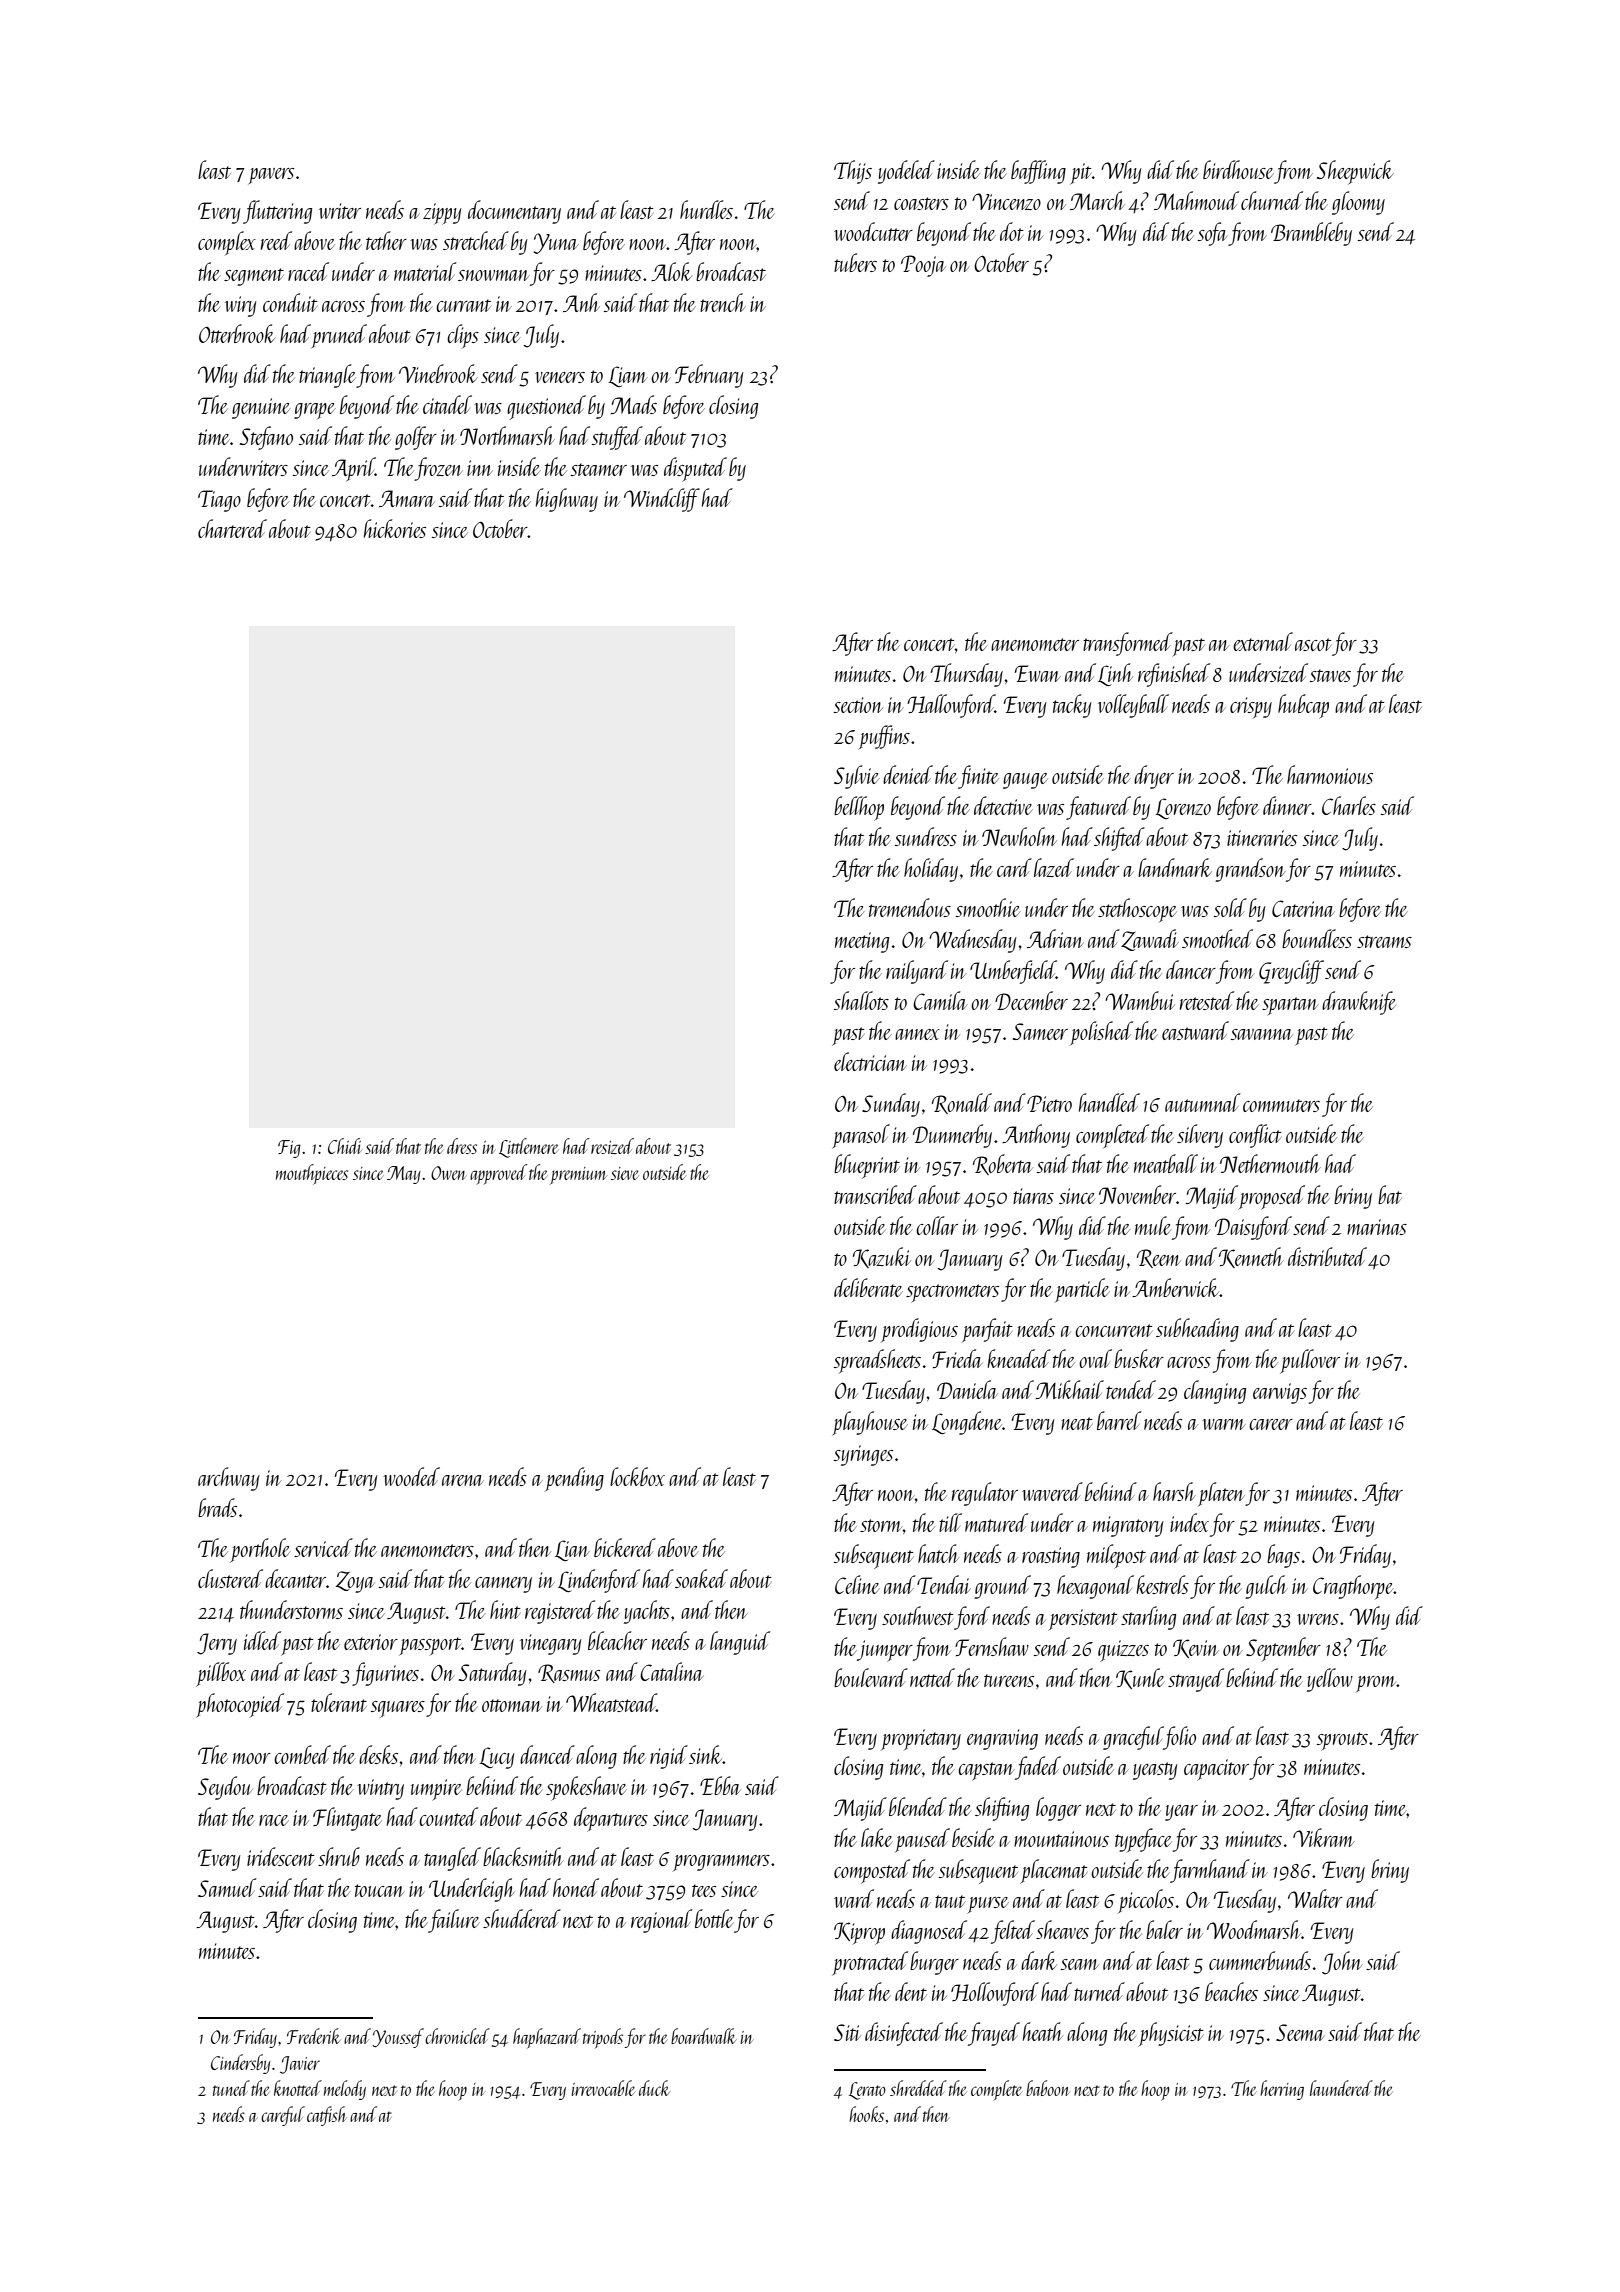 The image size is (1620, 2292). Describe the element at coordinates (345, 1146) in the document. I see `Chidi` at that location.
